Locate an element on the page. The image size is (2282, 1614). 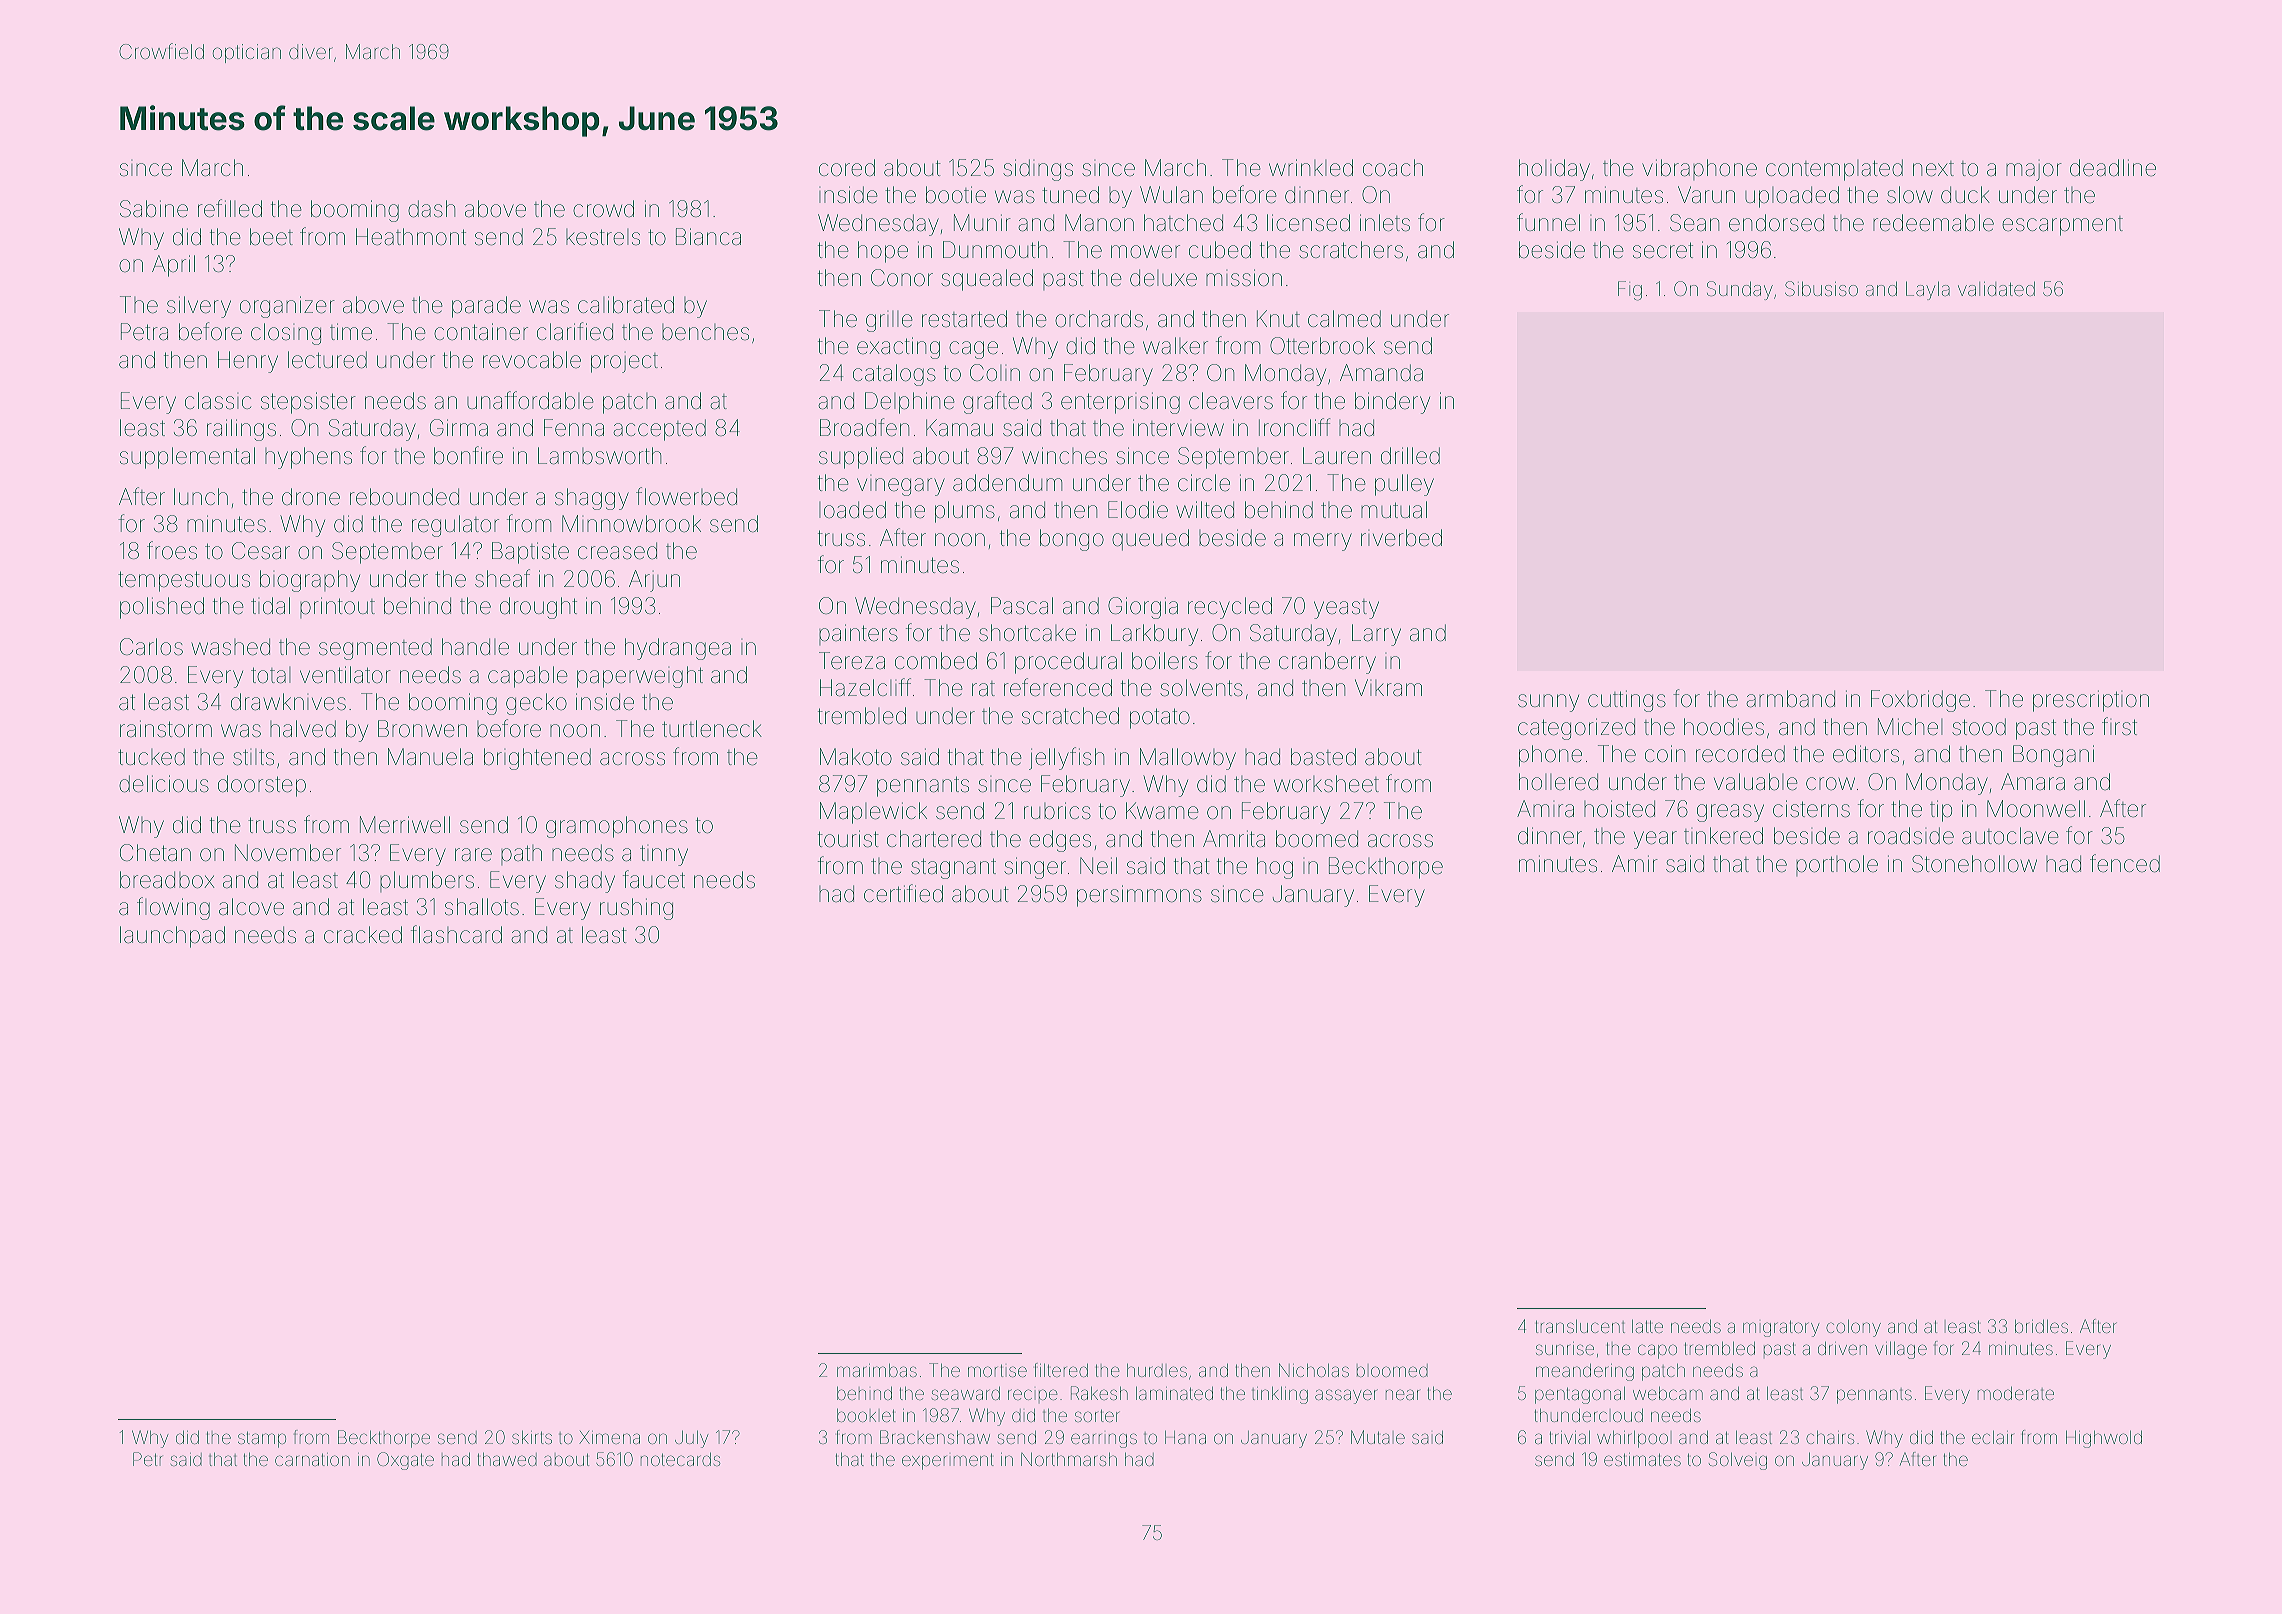
bridles is located at coordinates (2041, 1326).
